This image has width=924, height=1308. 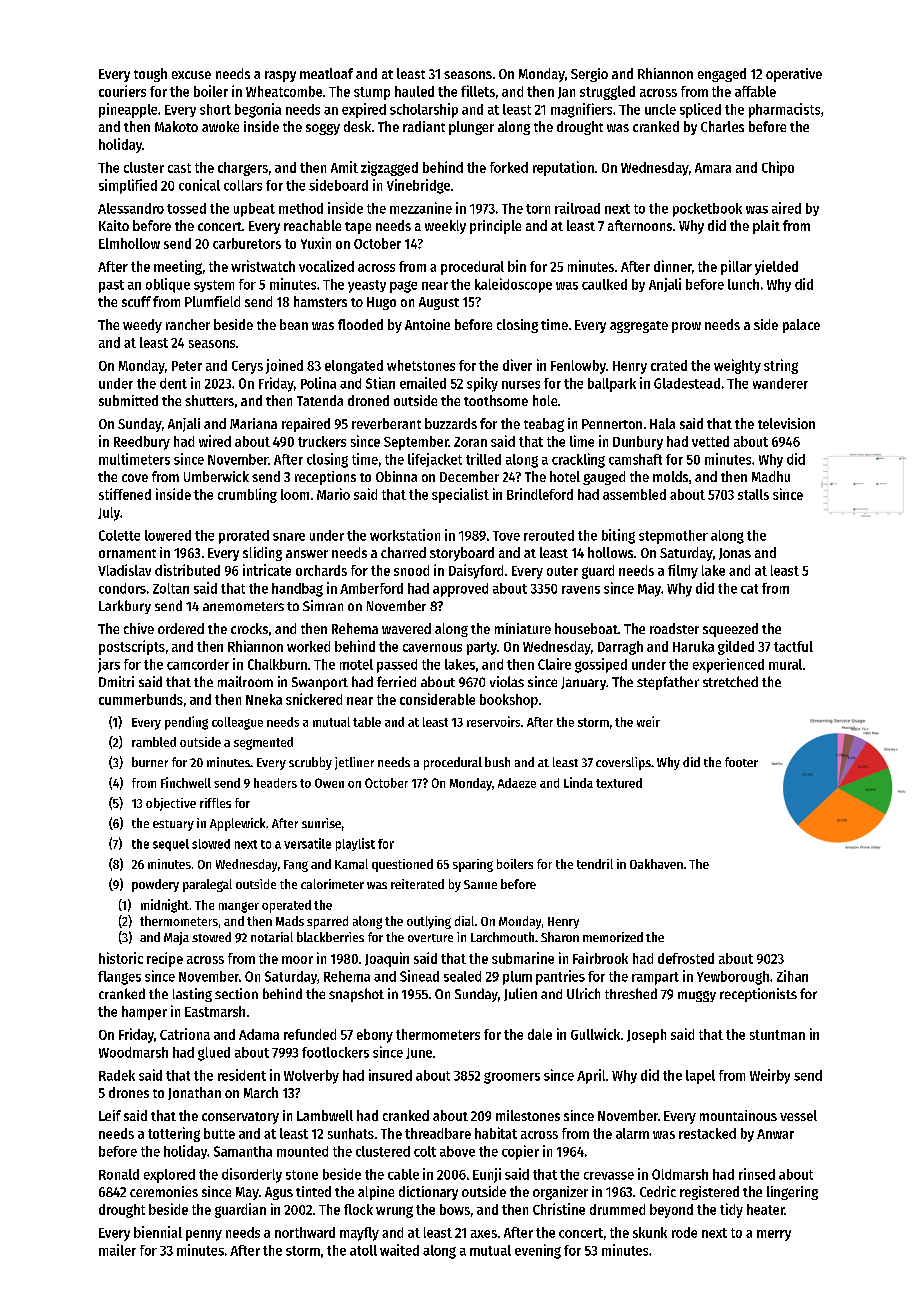 I want to click on wrung, so click(x=394, y=1212).
